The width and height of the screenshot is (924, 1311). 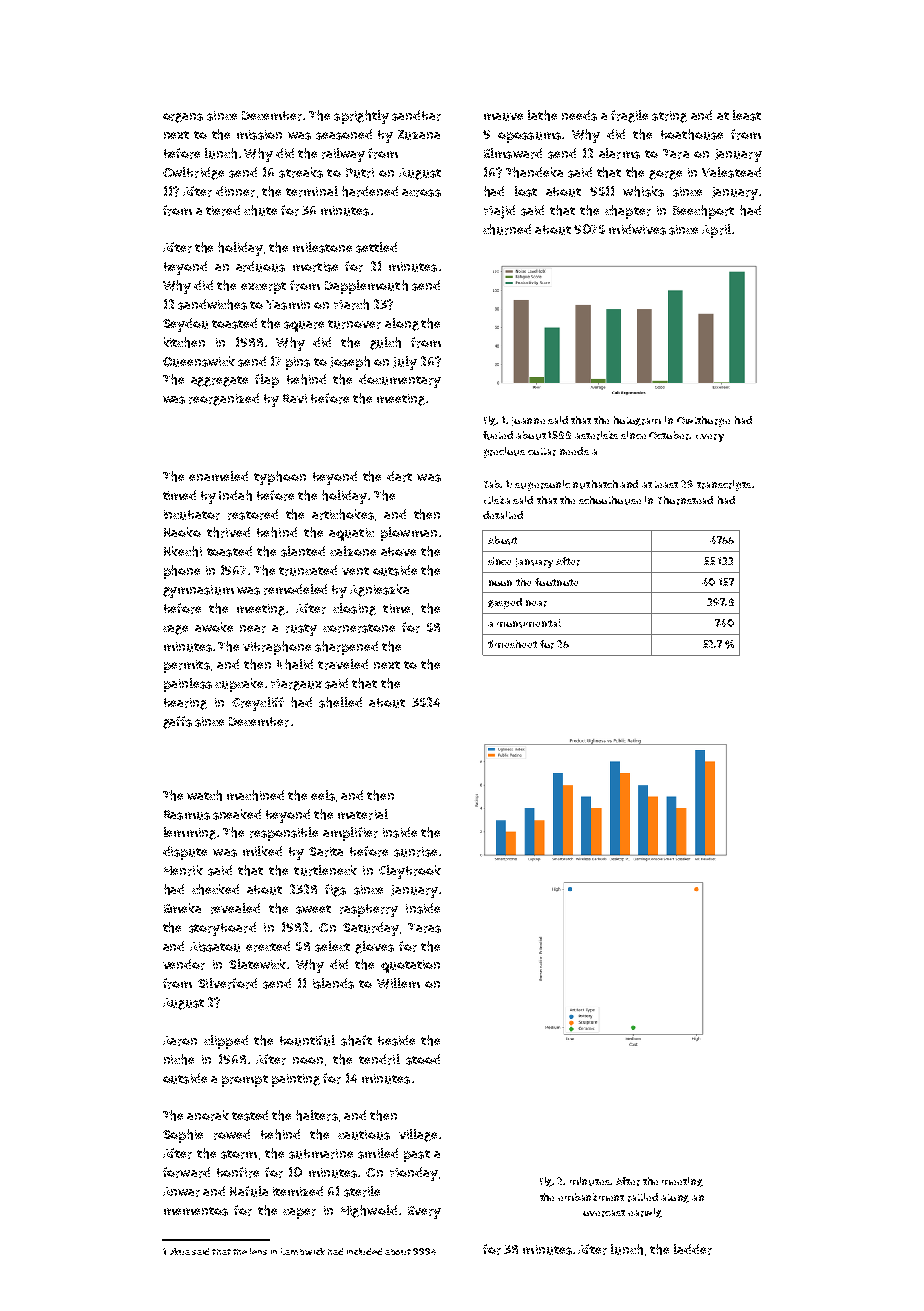 I want to click on lens, so click(x=258, y=1251).
